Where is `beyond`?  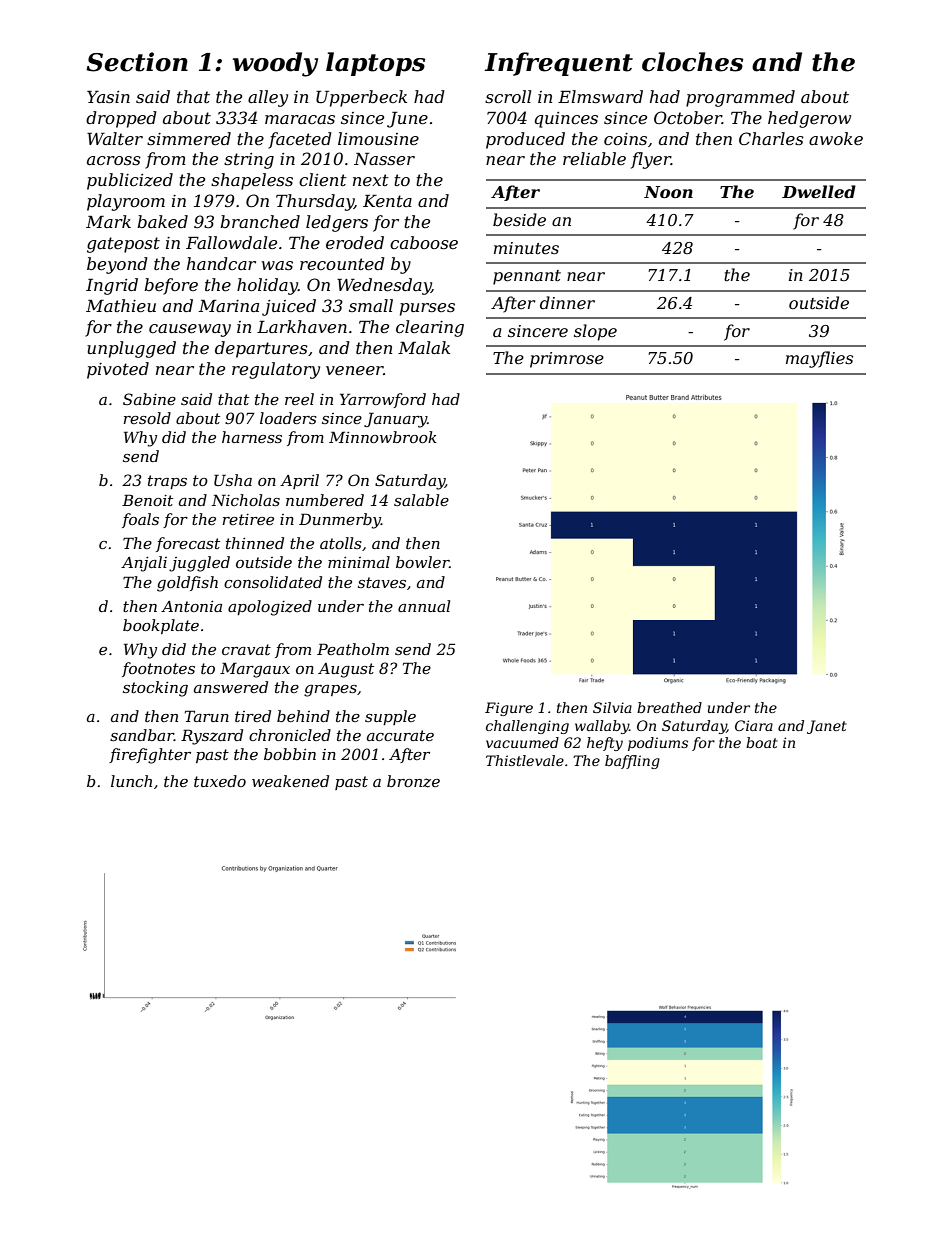
beyond is located at coordinates (117, 265).
